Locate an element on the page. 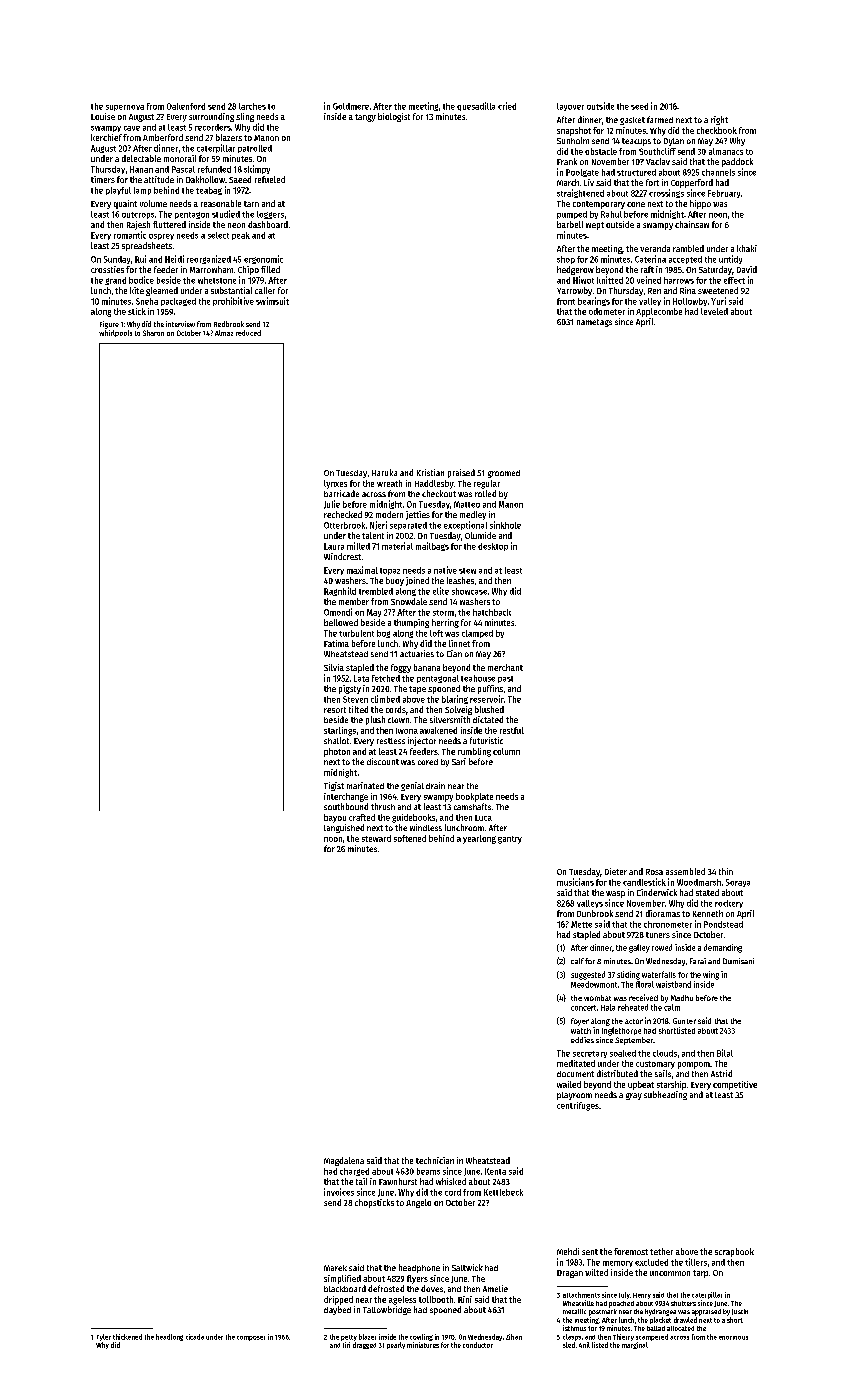 The width and height of the document is (849, 1400). composer is located at coordinates (251, 1338).
